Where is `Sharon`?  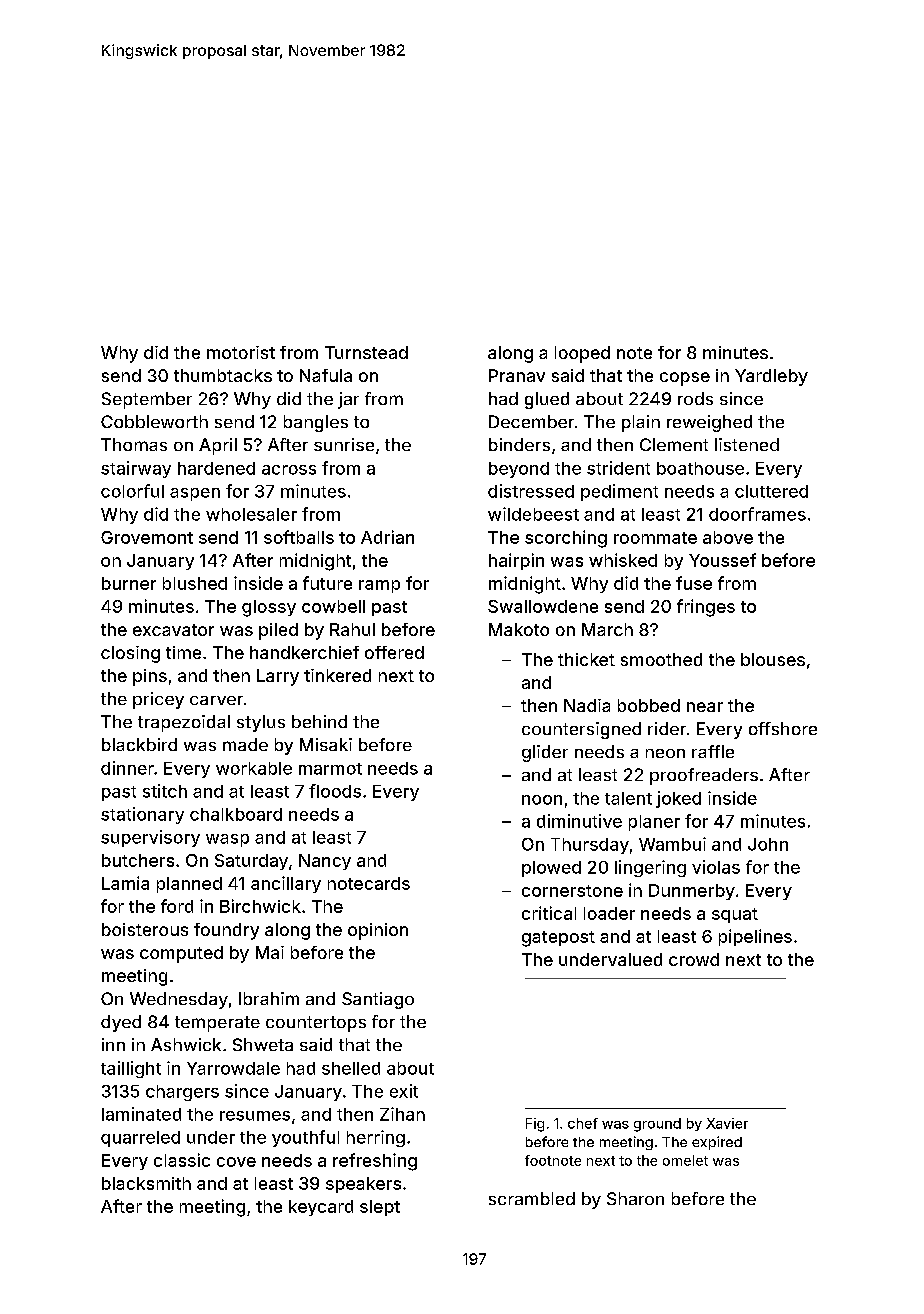 Sharon is located at coordinates (635, 1198).
